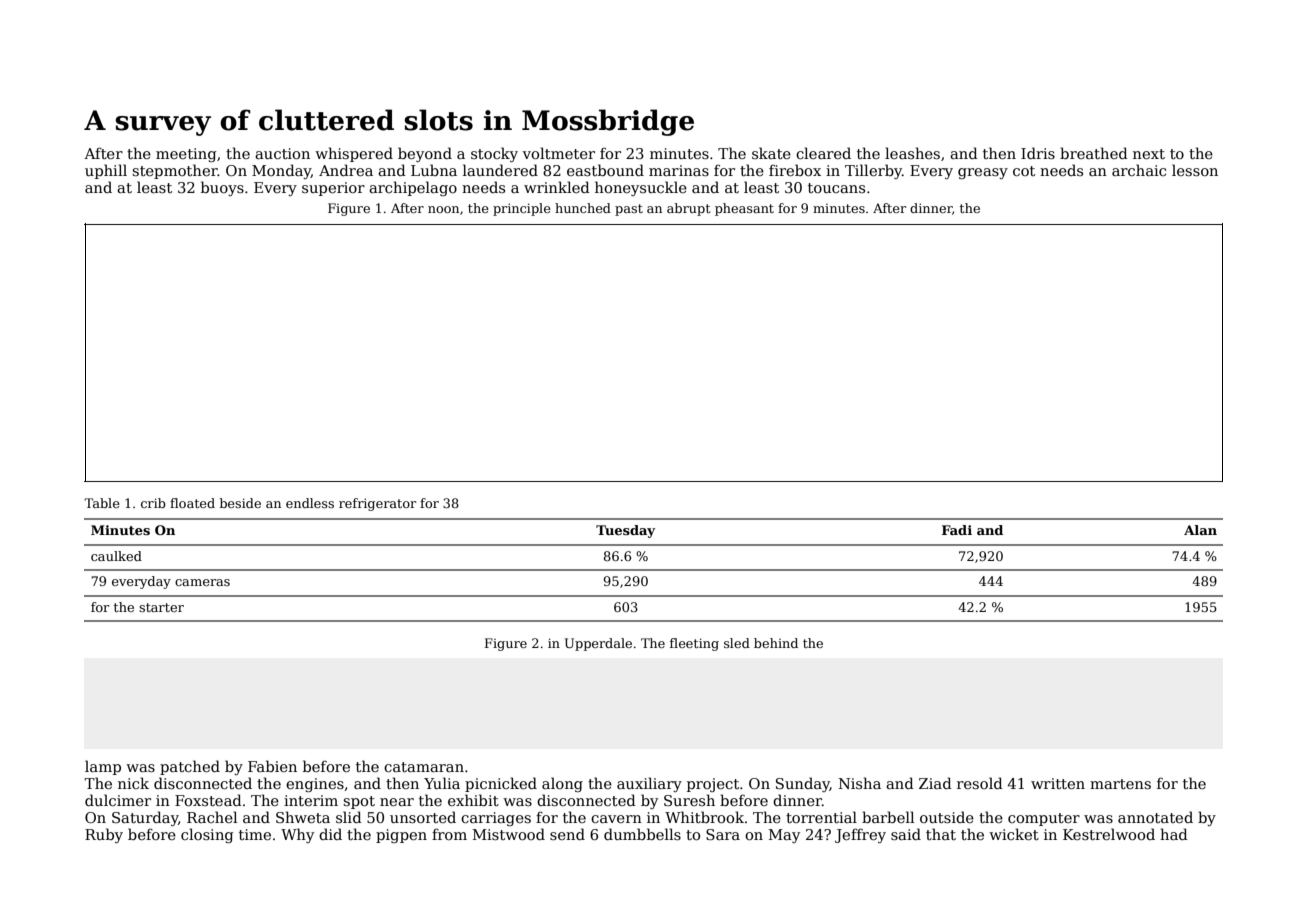  Describe the element at coordinates (449, 834) in the screenshot. I see `from` at that location.
